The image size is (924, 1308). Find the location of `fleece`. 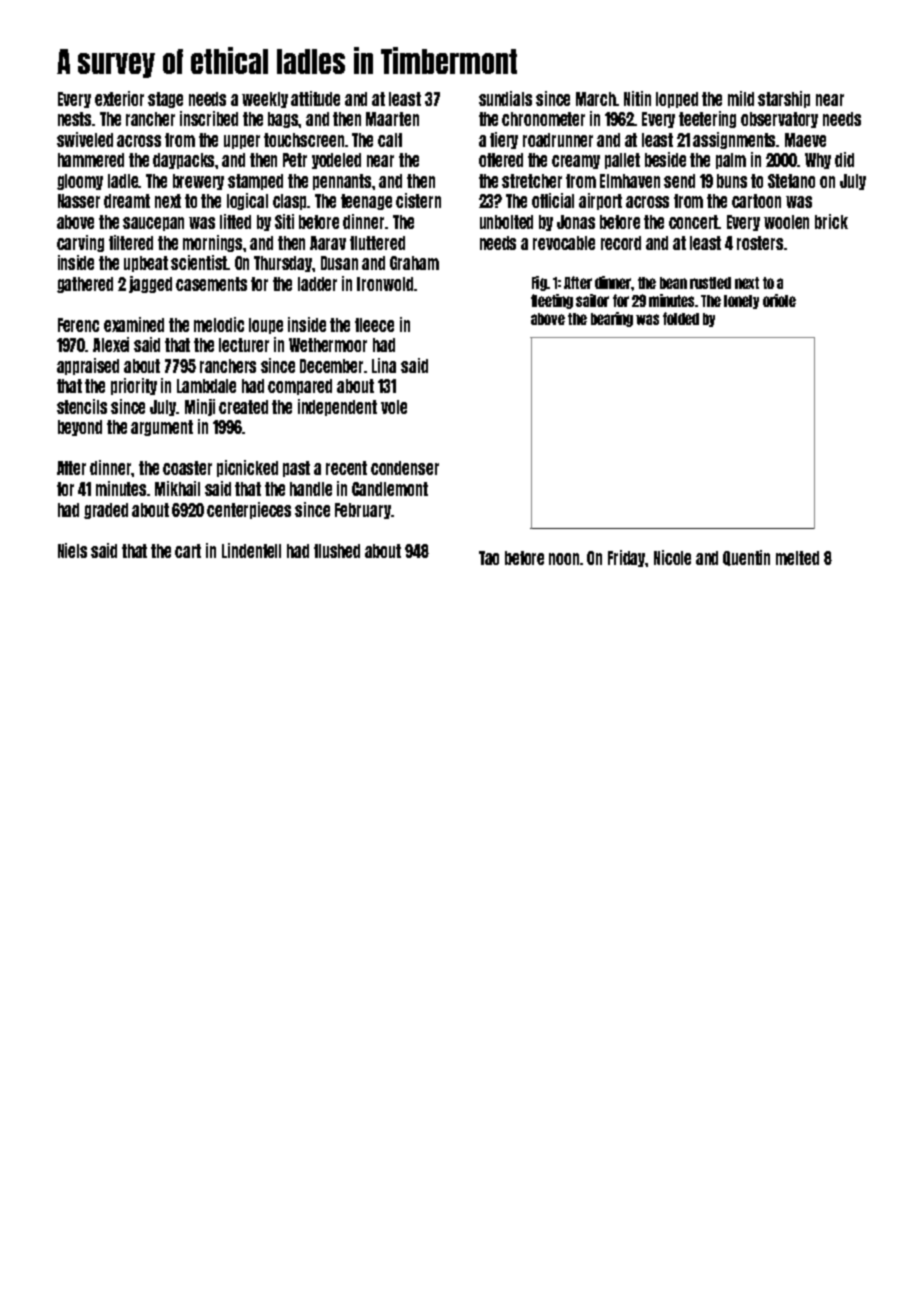

fleece is located at coordinates (374, 325).
